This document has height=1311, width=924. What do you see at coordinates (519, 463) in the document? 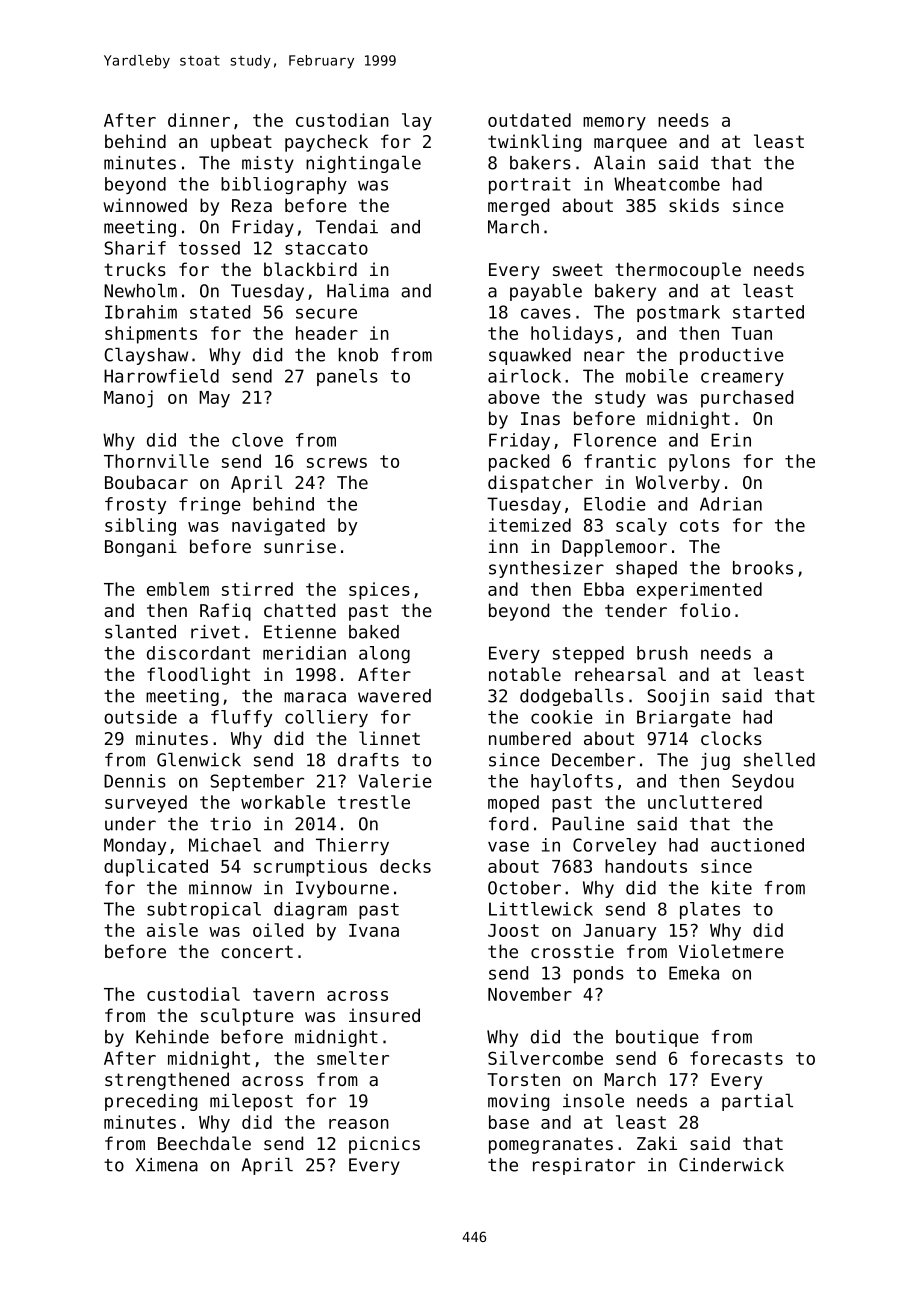
I see `packed` at bounding box center [519, 463].
